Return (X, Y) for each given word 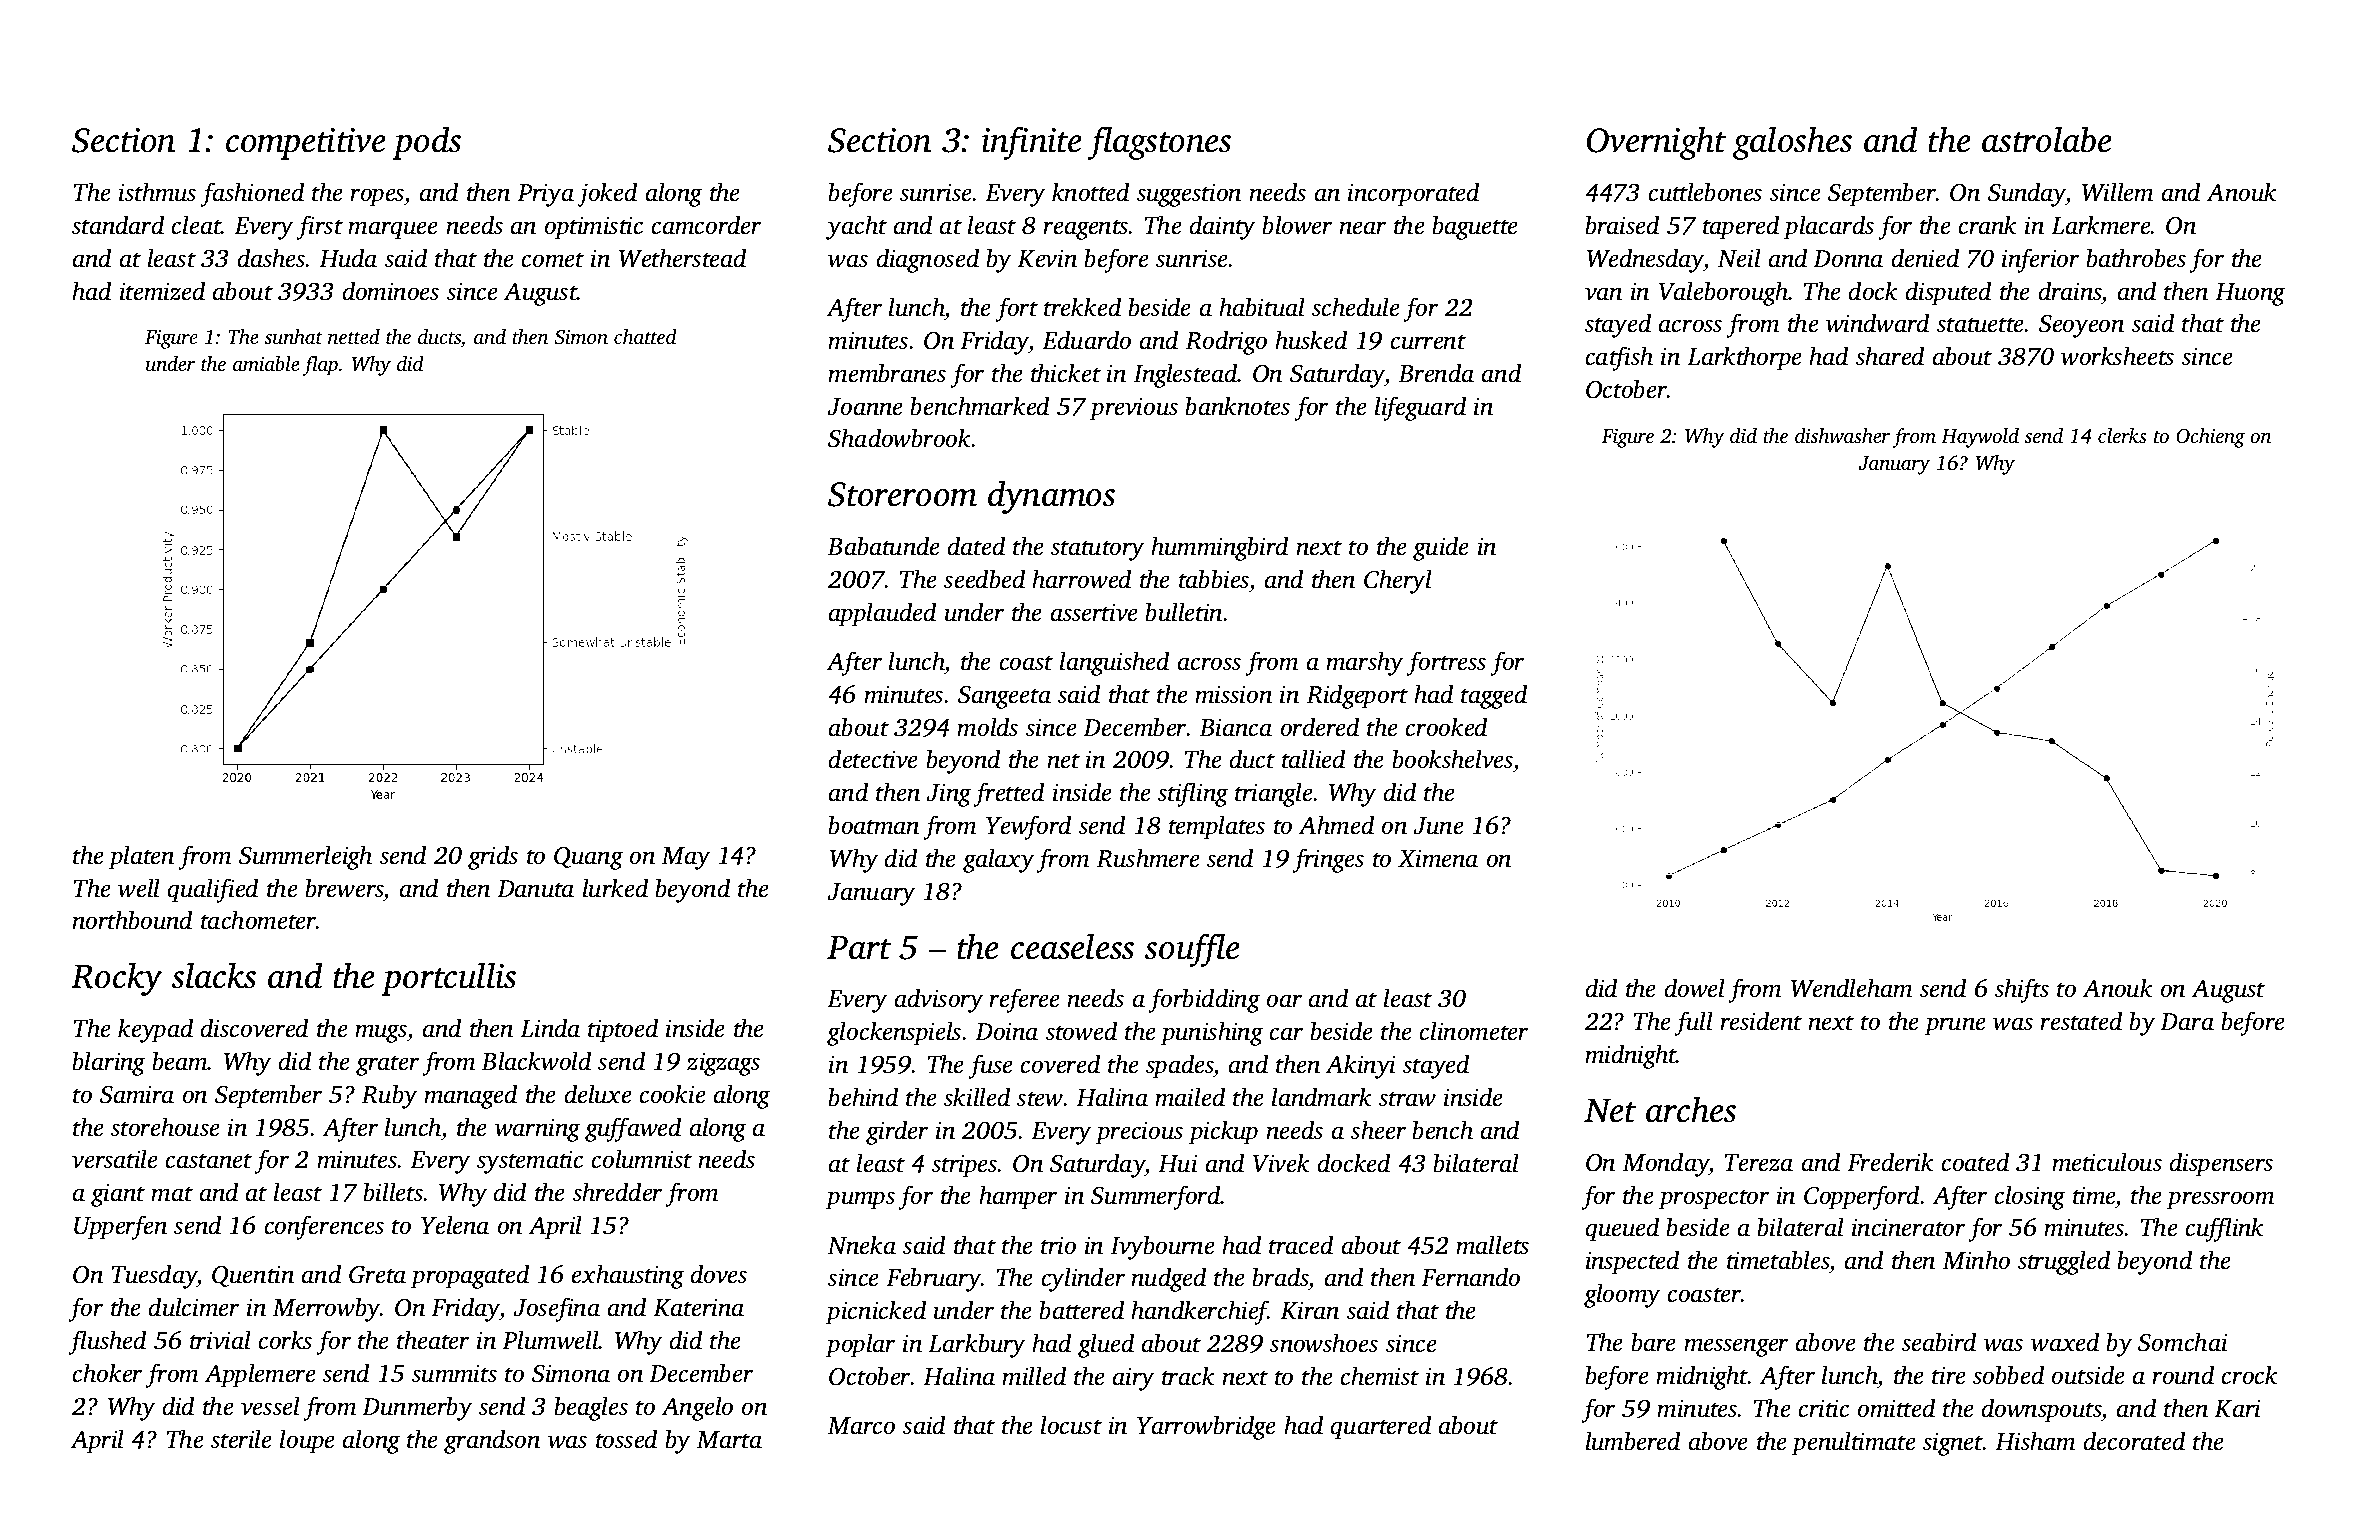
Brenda (1436, 373)
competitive (306, 144)
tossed (626, 1439)
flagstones (1159, 143)
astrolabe (2047, 139)
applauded (882, 614)
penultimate (1854, 1443)
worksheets (2117, 356)
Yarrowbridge (1206, 1427)
